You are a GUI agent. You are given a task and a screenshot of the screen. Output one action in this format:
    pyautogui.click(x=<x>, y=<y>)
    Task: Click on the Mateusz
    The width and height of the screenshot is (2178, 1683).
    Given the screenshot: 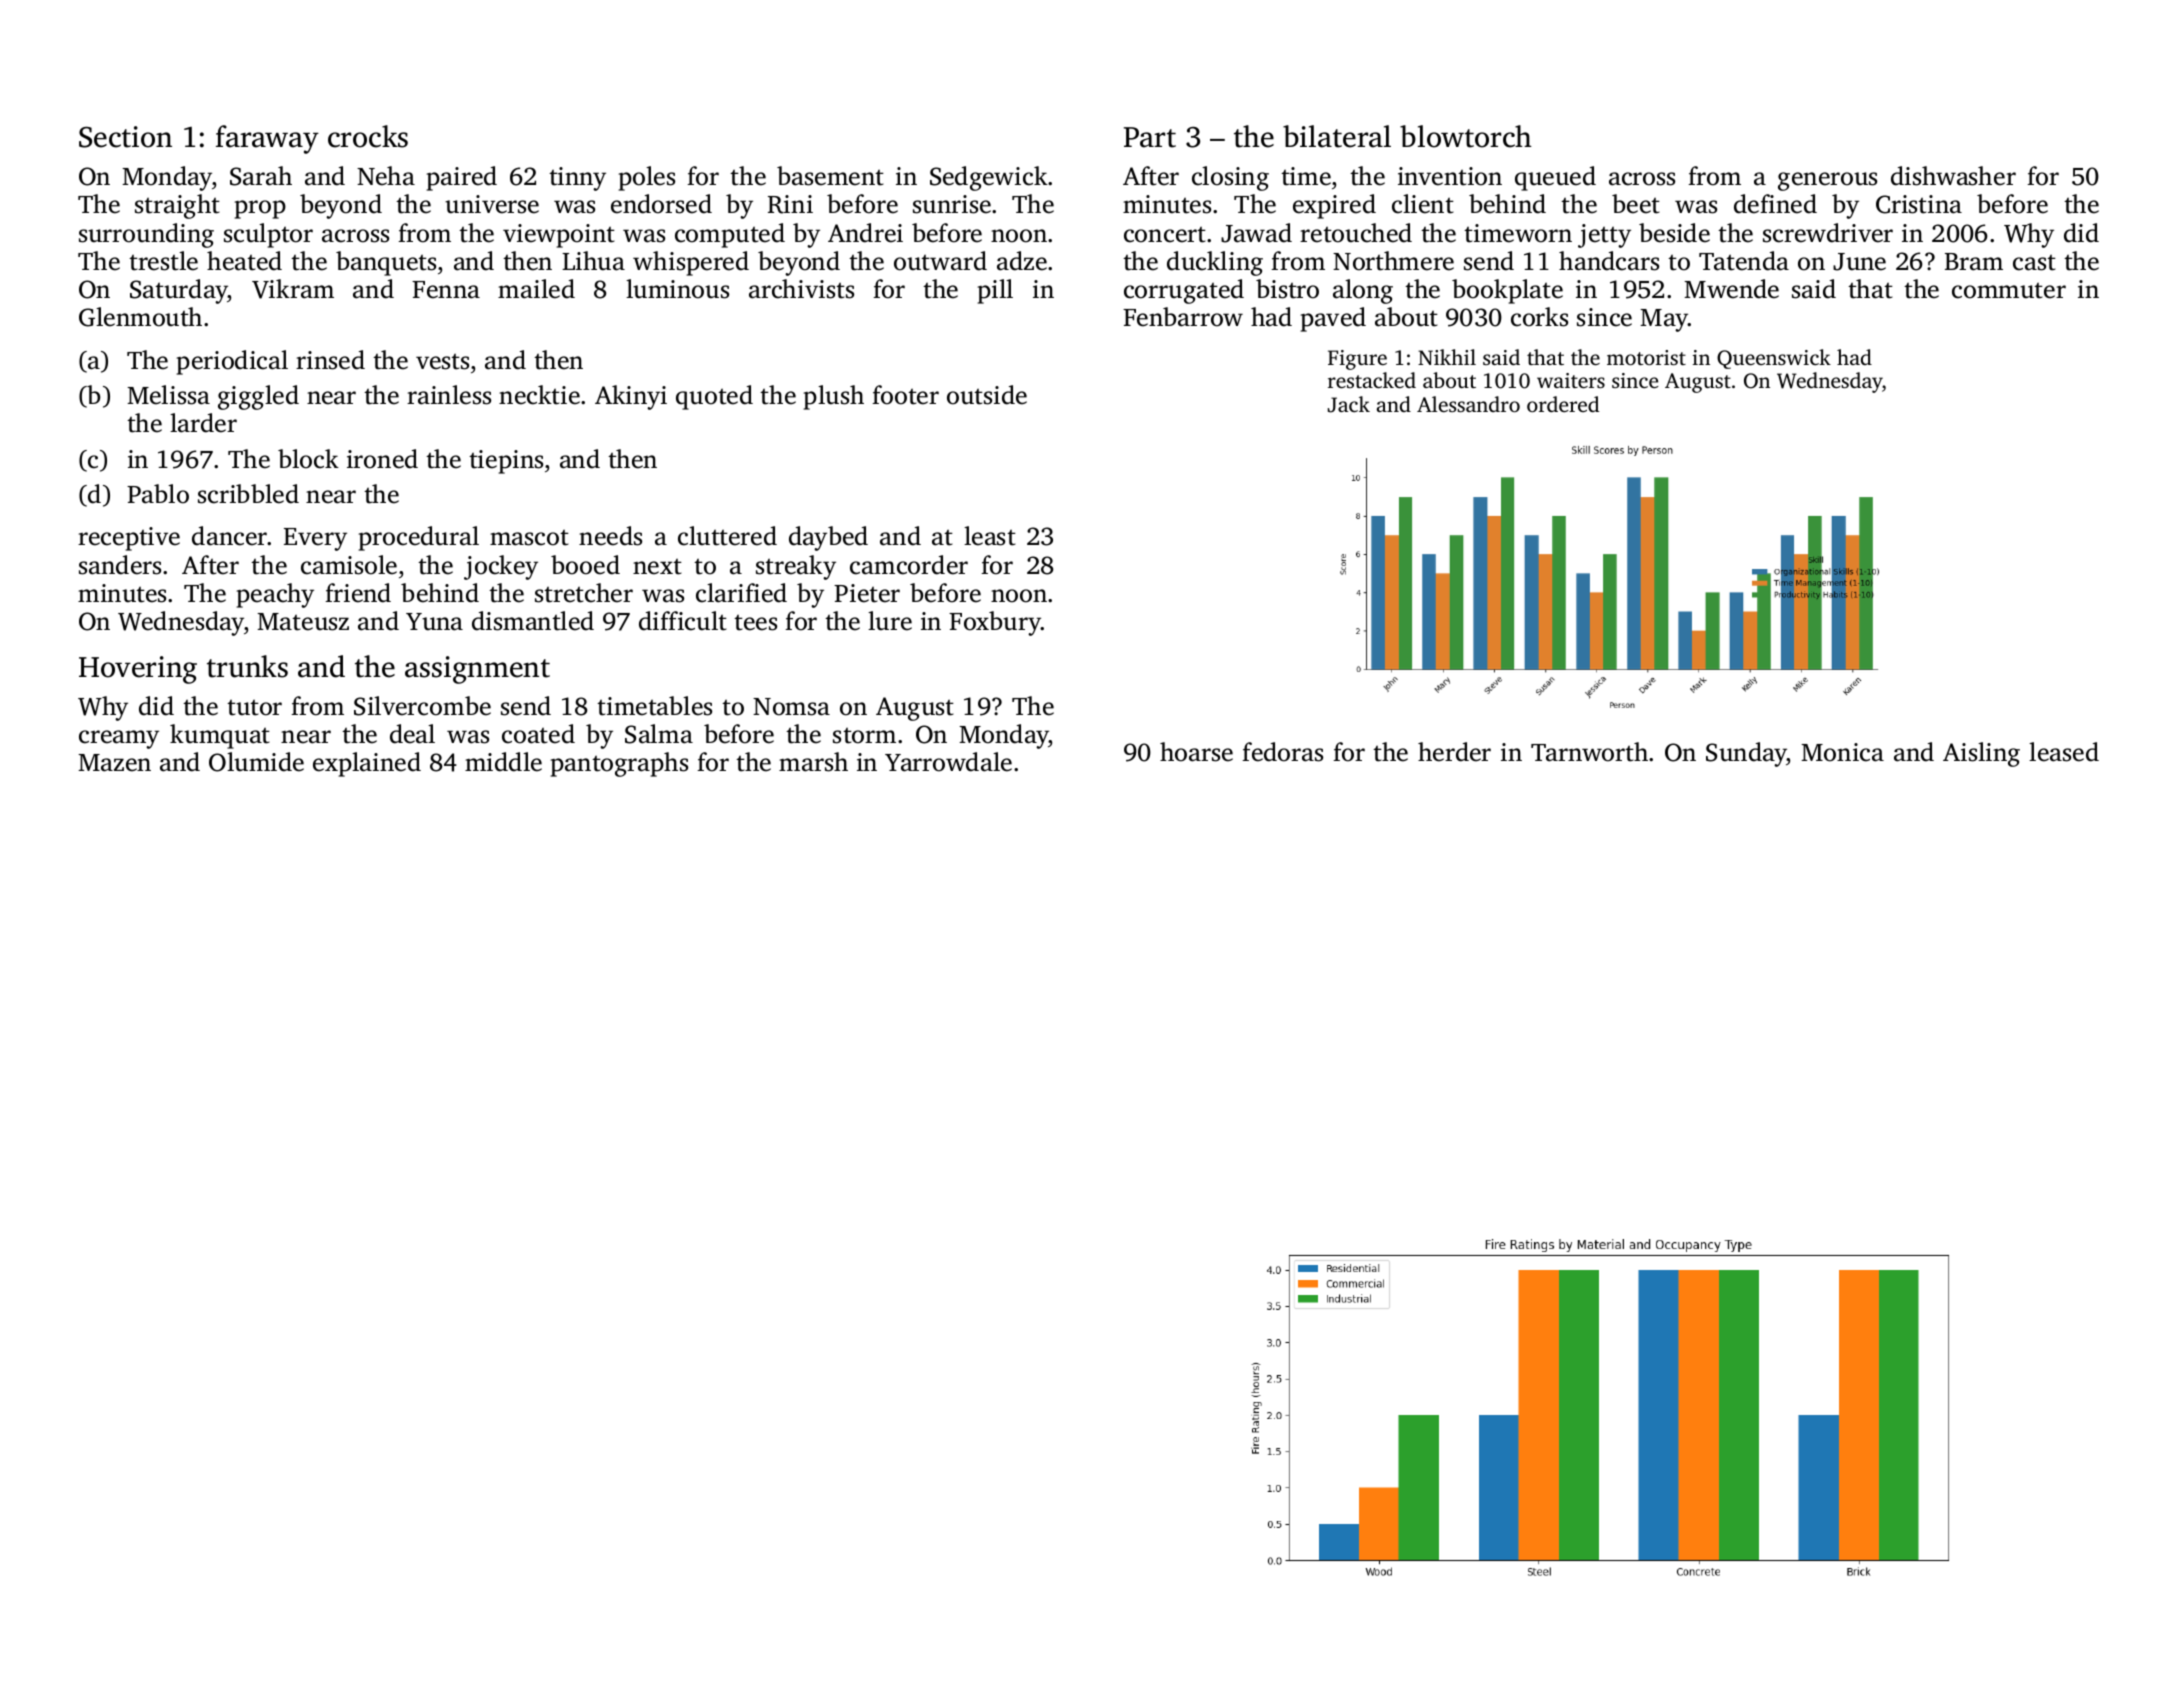 What is the action you would take?
    pyautogui.click(x=303, y=622)
